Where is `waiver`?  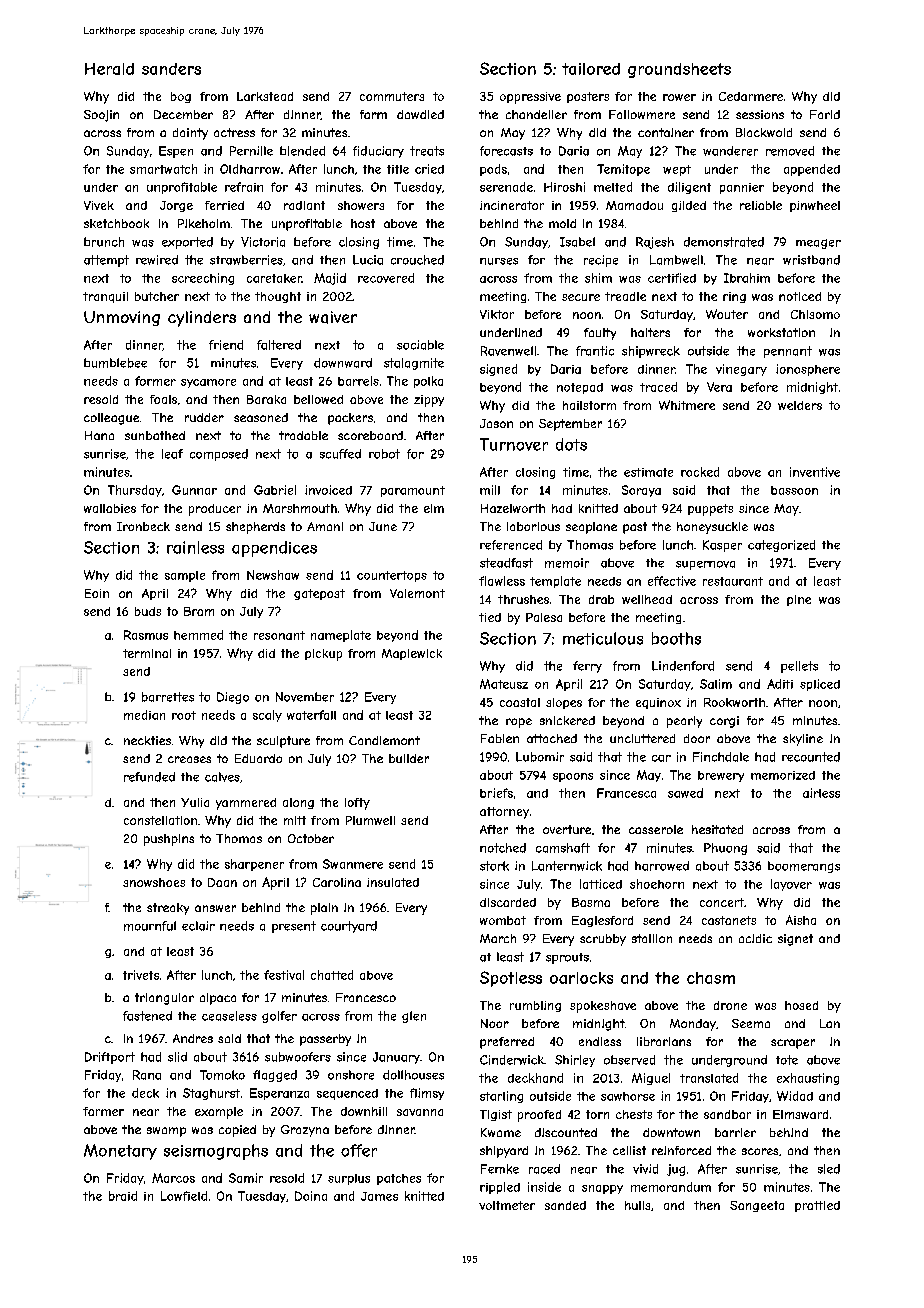 waiver is located at coordinates (333, 317).
